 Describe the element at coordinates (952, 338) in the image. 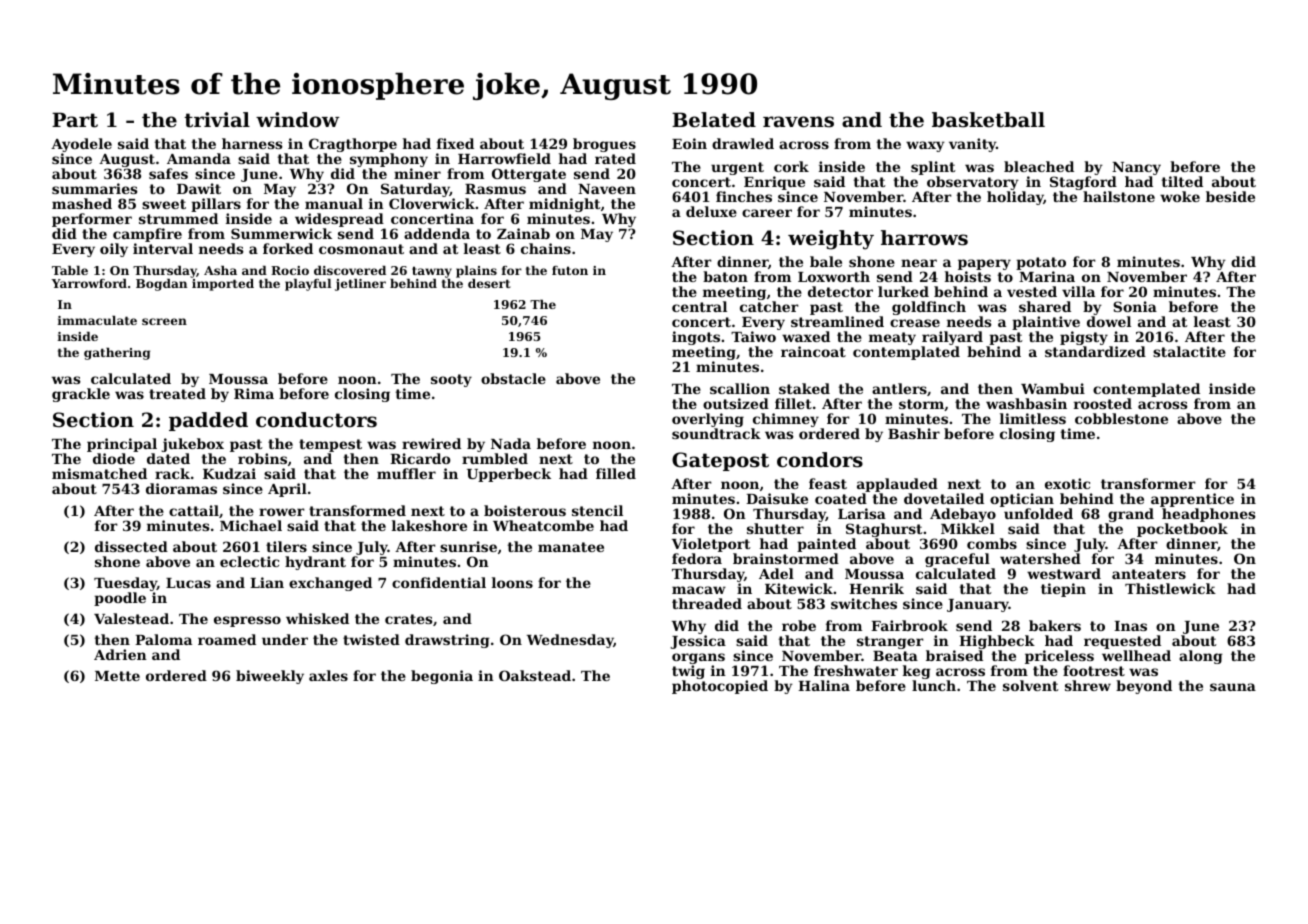

I see `railyard` at that location.
